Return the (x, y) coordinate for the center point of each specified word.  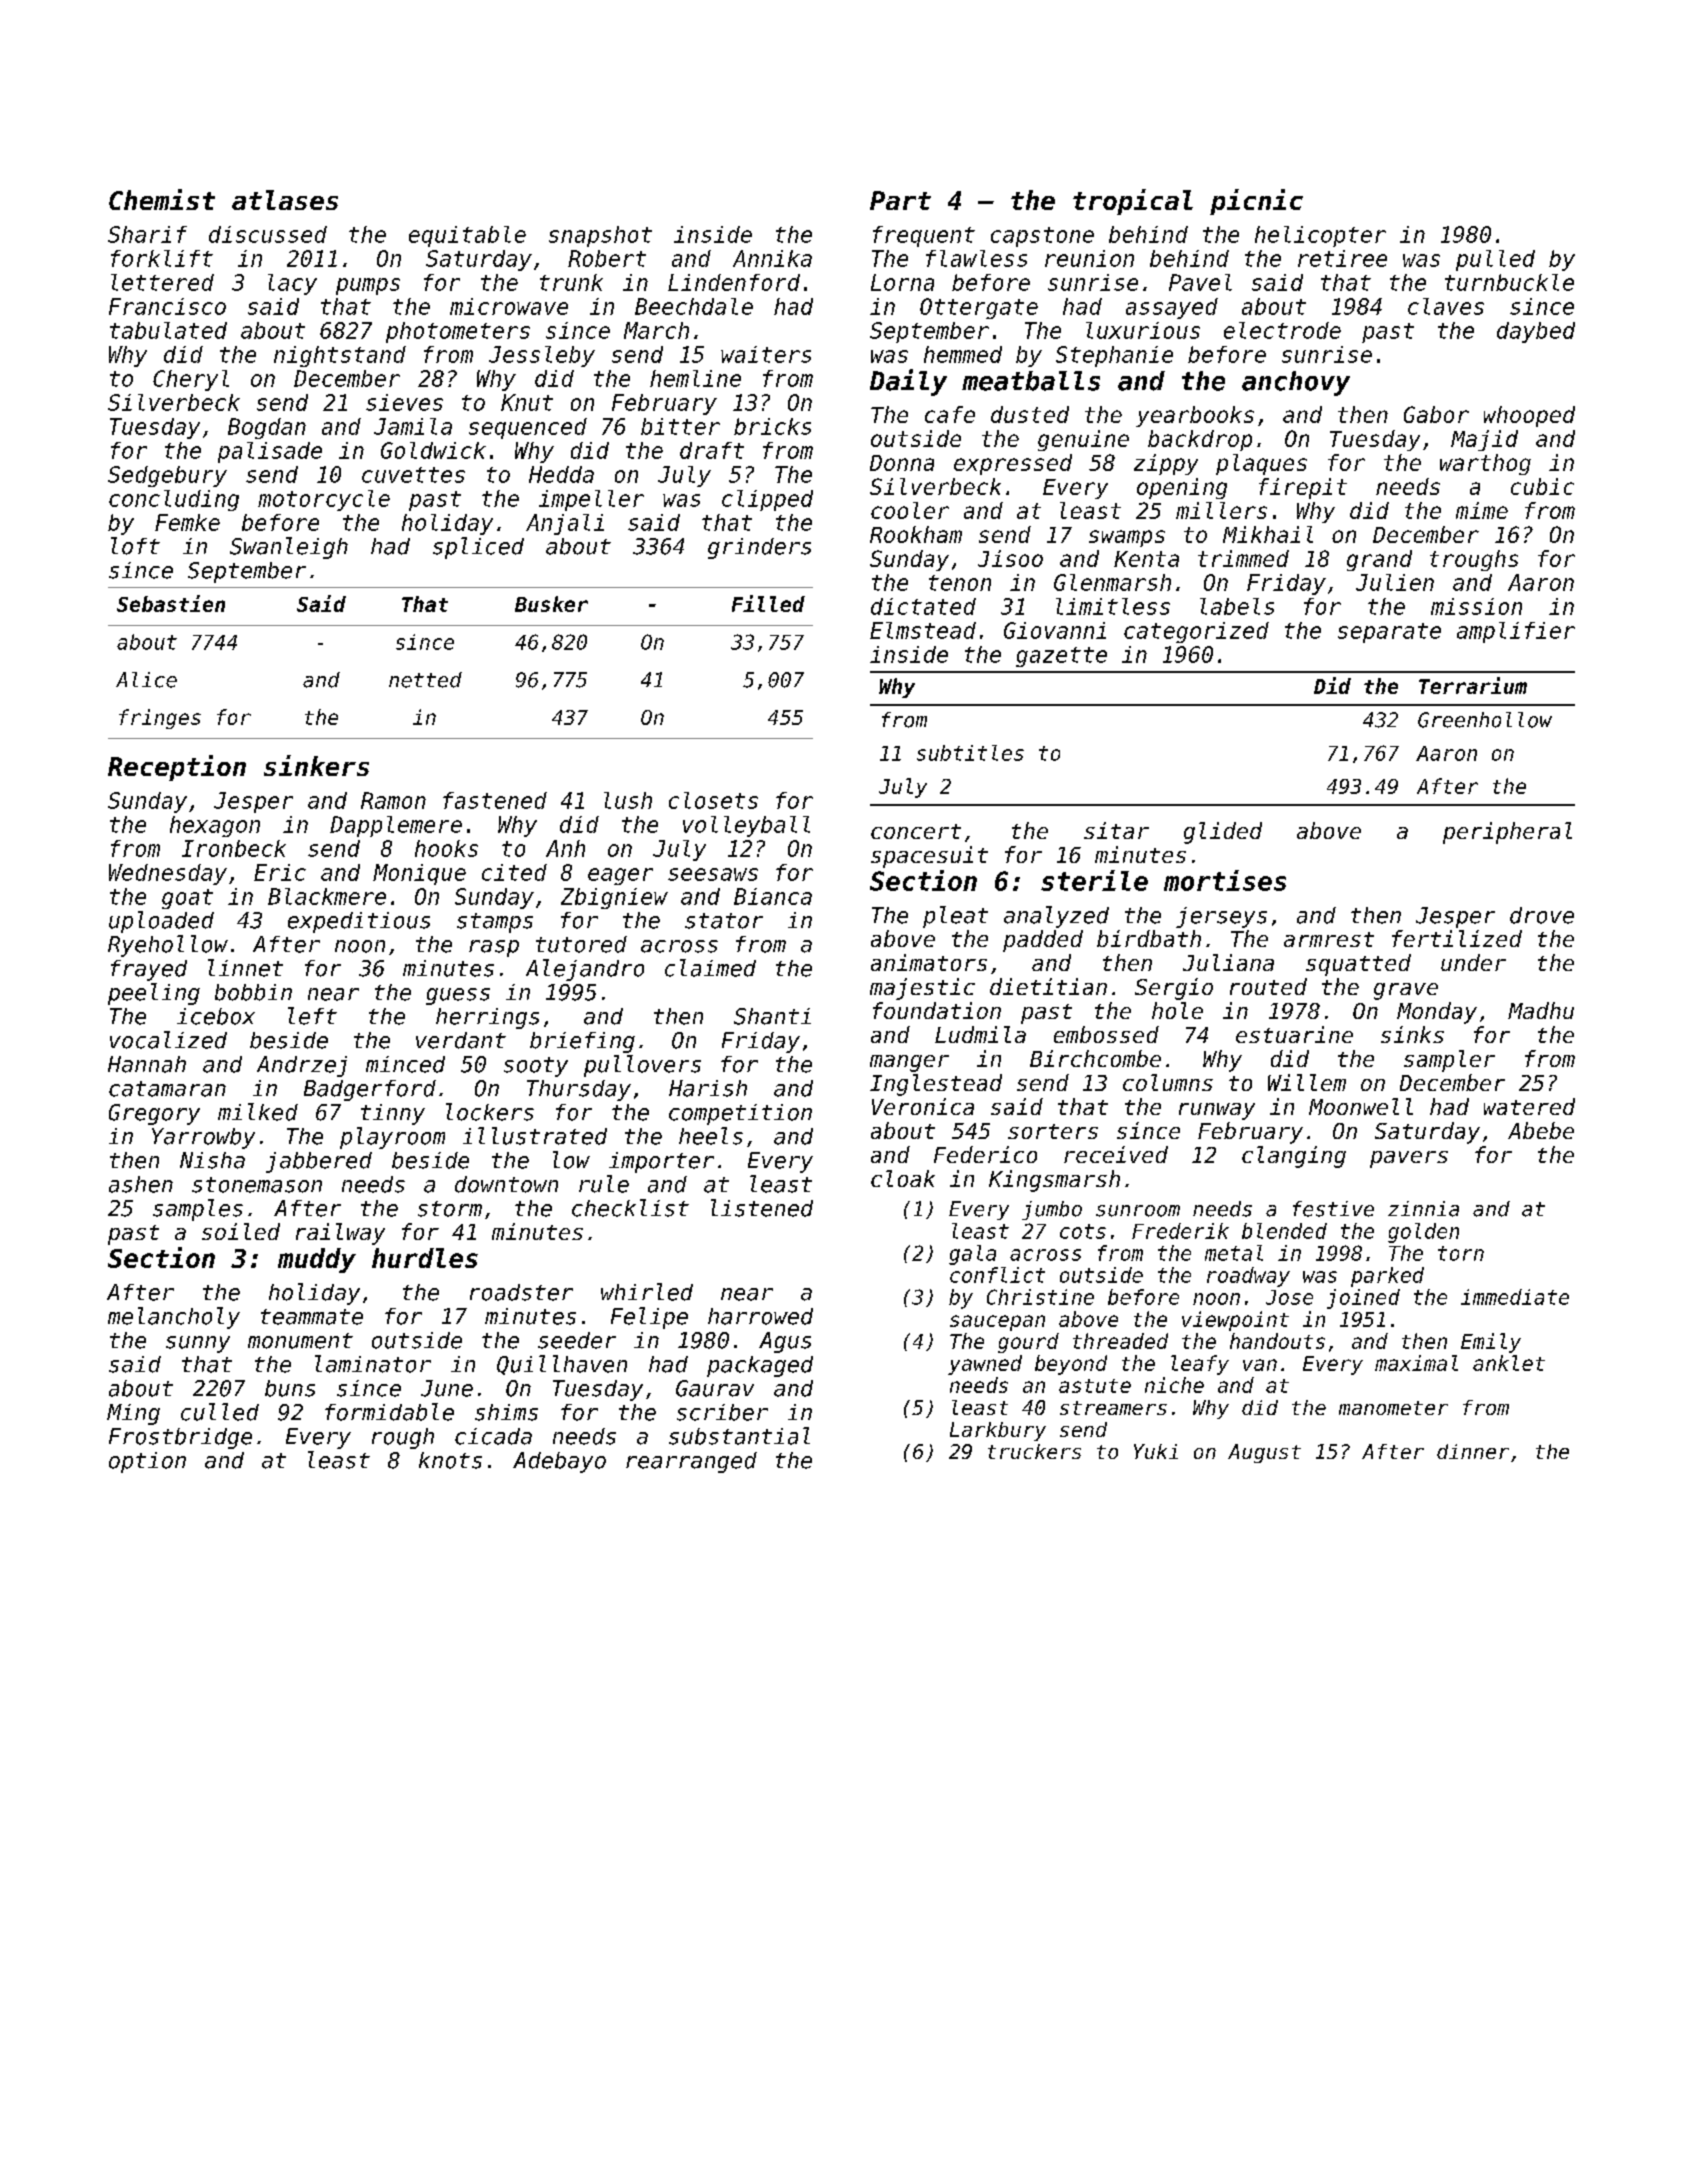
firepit (1303, 488)
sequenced (528, 428)
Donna (902, 463)
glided (1223, 833)
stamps (495, 923)
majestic (922, 989)
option (147, 1462)
